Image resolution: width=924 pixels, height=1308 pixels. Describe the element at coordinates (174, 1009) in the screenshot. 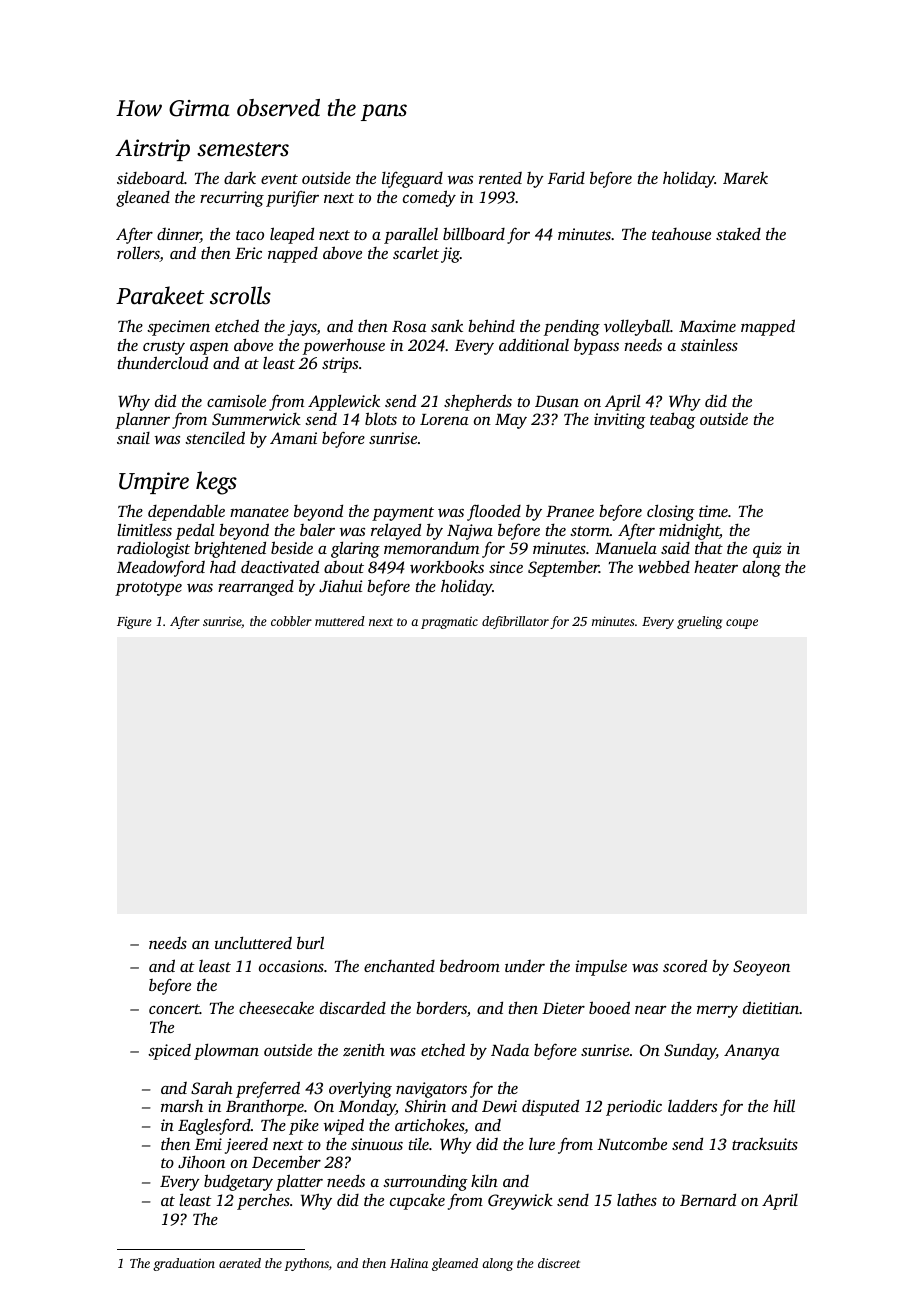

I see `concert` at that location.
